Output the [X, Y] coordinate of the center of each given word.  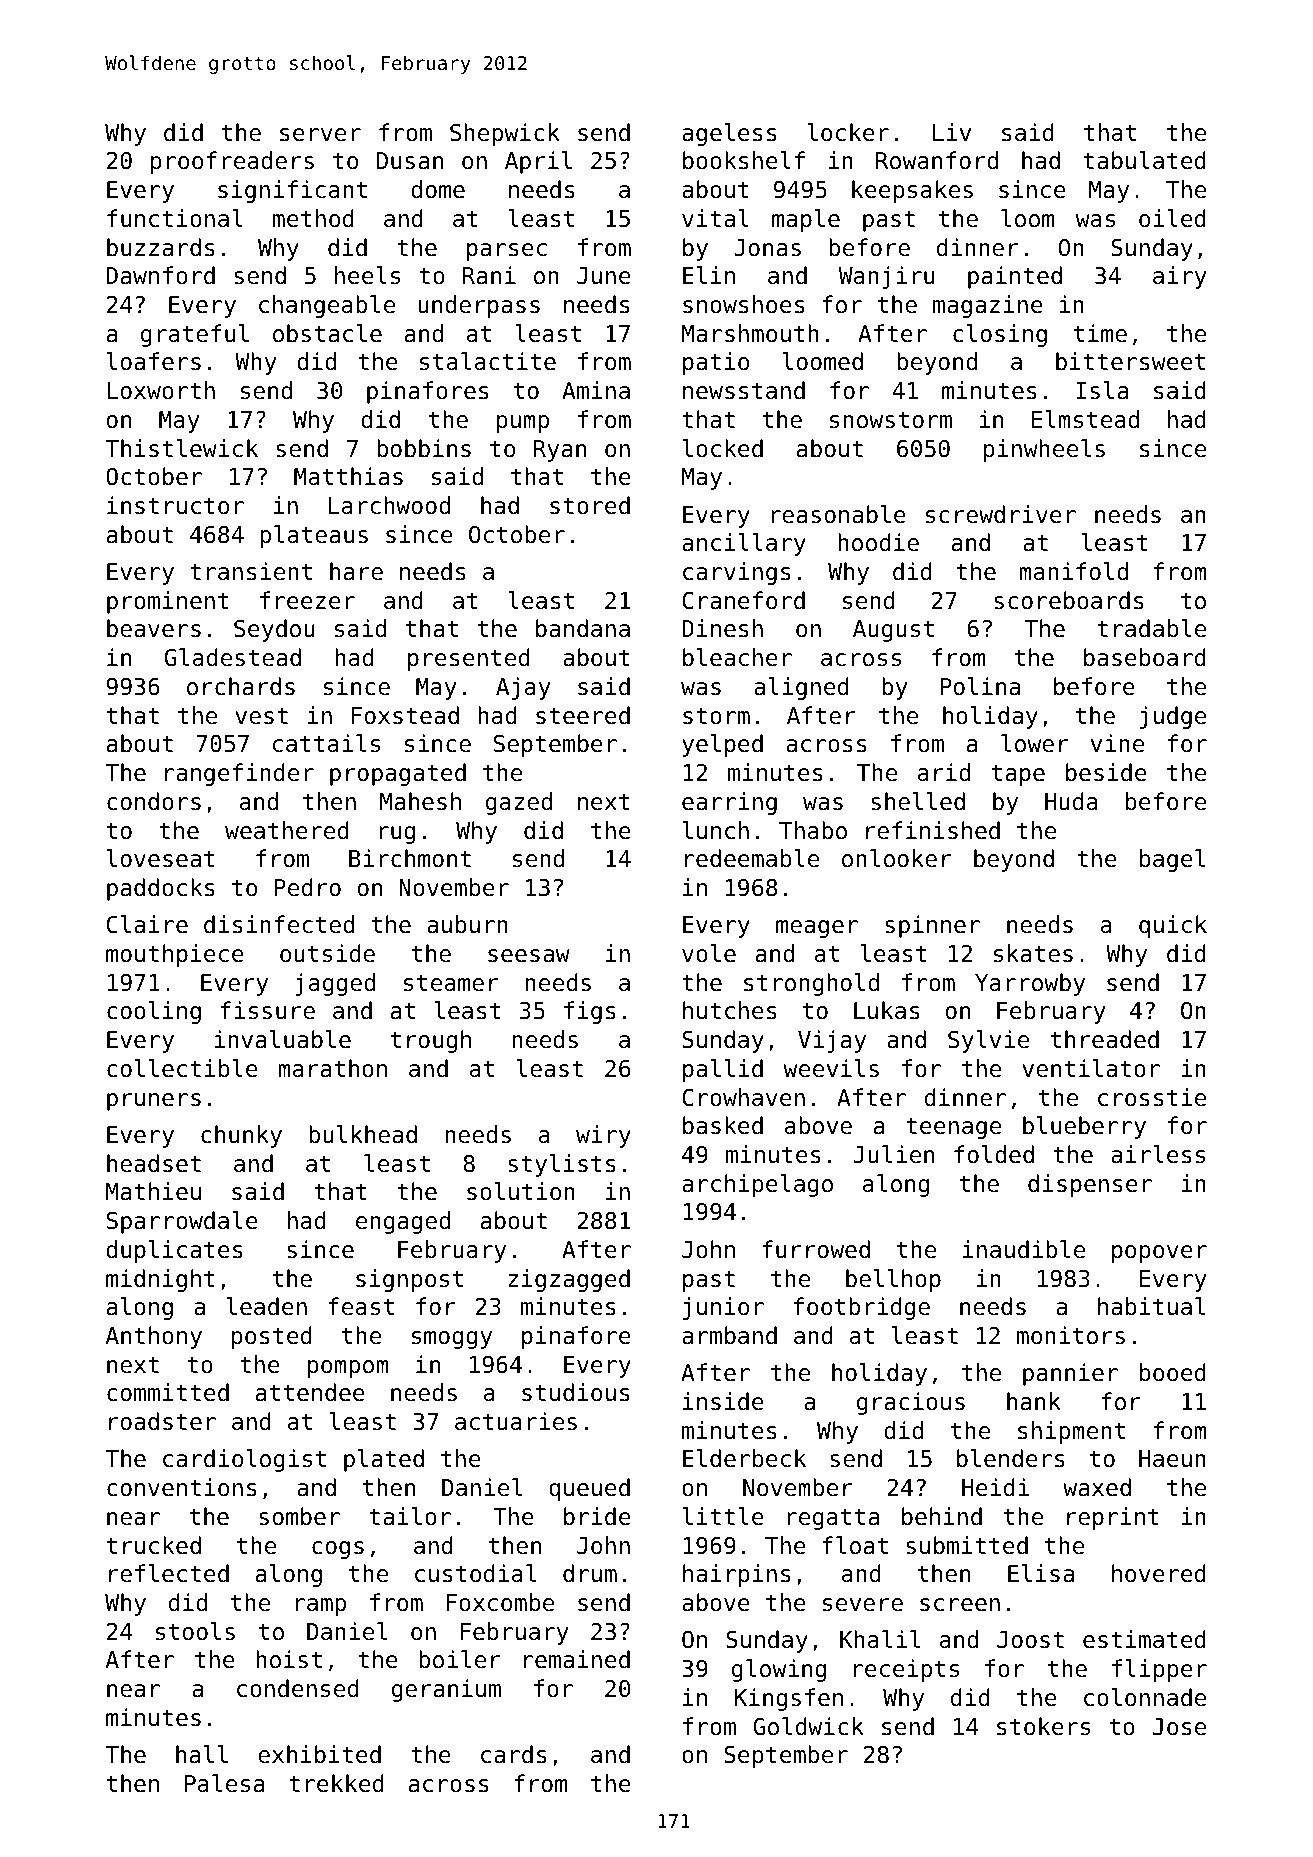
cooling [154, 1012]
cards [514, 1754]
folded [994, 1154]
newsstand [744, 390]
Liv [952, 132]
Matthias [348, 476]
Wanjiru [886, 277]
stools [195, 1631]
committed [168, 1392]
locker [848, 132]
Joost [1030, 1640]
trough [430, 1041]
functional [175, 218]
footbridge [862, 1308]
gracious [911, 1403]
